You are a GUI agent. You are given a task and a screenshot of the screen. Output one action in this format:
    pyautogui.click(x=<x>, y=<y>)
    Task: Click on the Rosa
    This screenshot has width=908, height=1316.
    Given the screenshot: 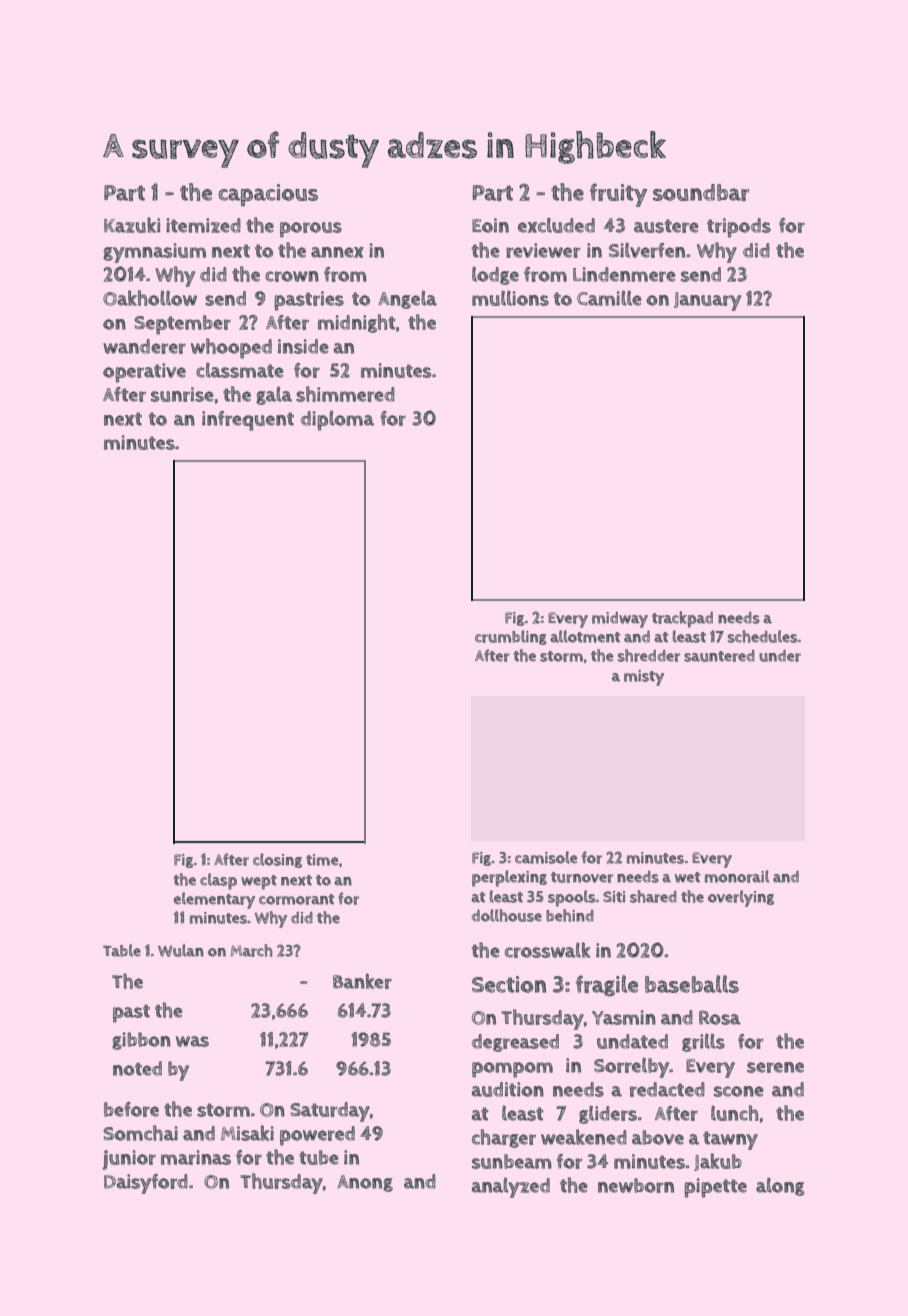 What is the action you would take?
    pyautogui.click(x=720, y=1018)
